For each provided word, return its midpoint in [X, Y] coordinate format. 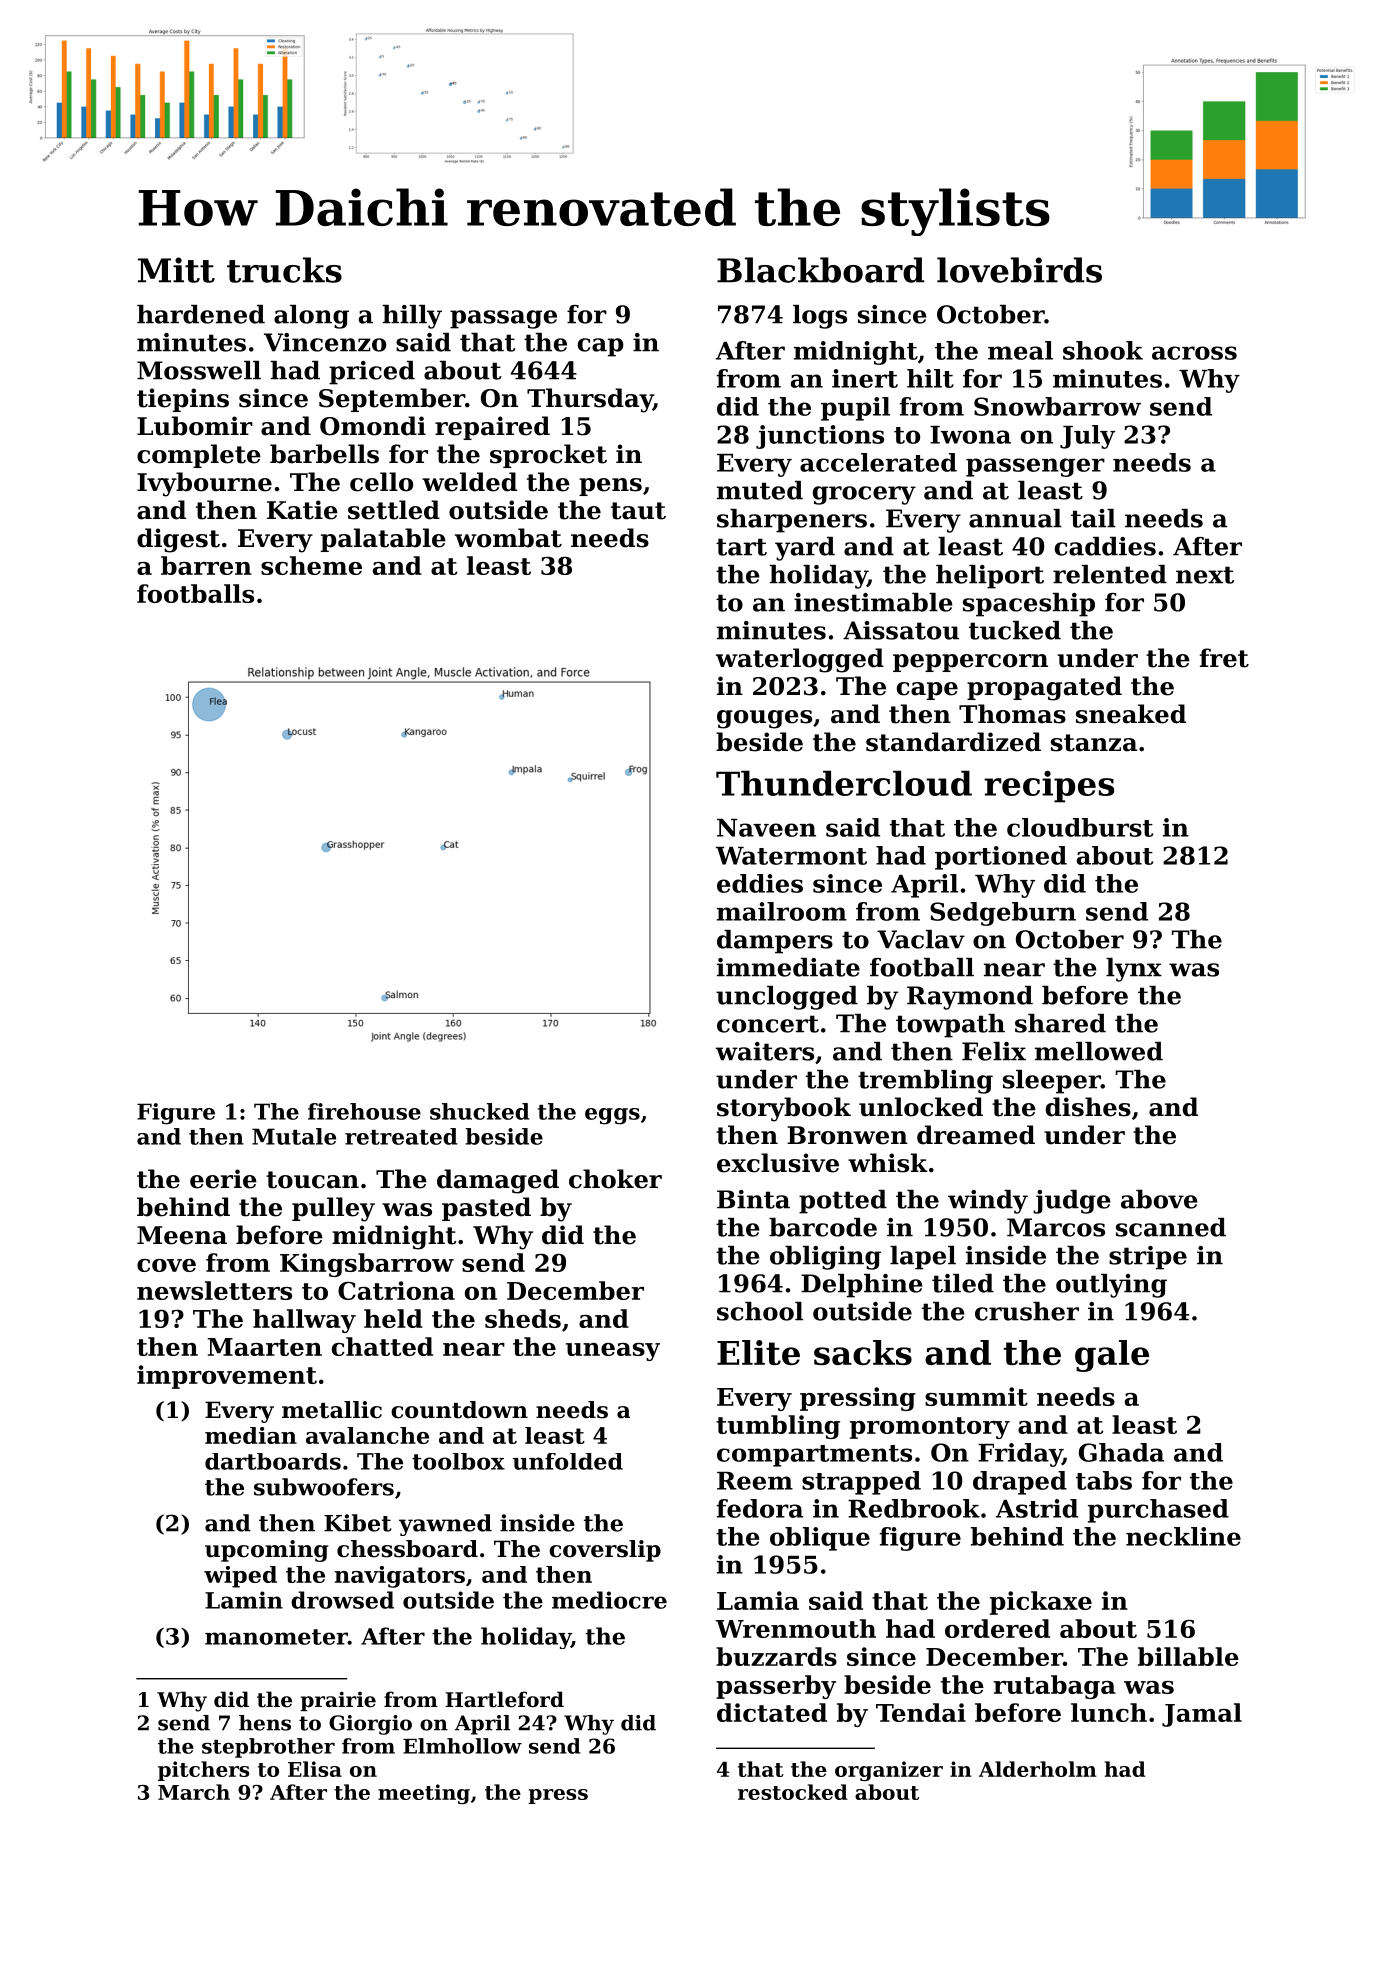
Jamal [1202, 1715]
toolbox [458, 1461]
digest [178, 540]
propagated [1044, 688]
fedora [759, 1508]
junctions [820, 437]
